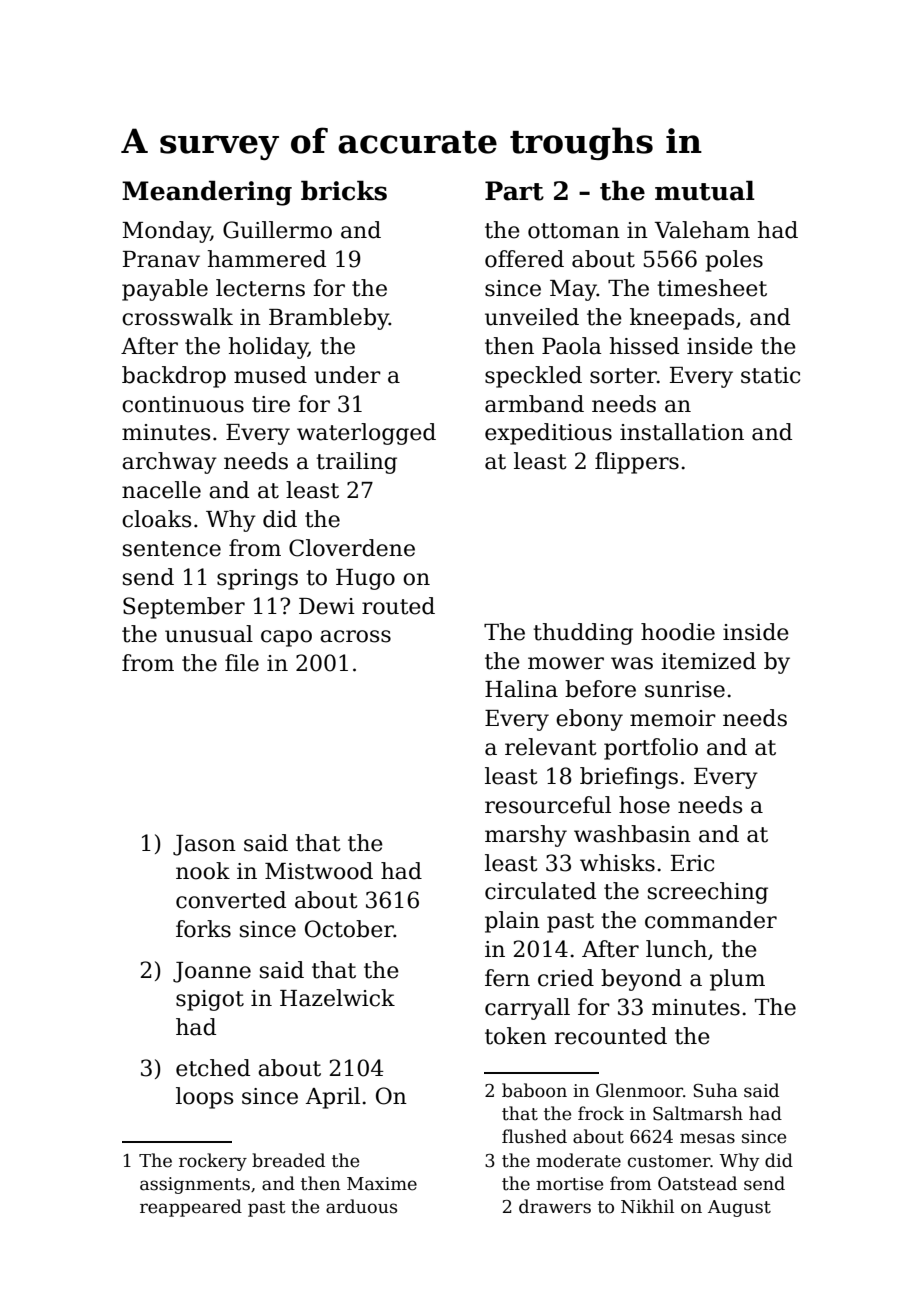 This document has height=1311, width=924. What do you see at coordinates (344, 190) in the document?
I see `bricks` at bounding box center [344, 190].
